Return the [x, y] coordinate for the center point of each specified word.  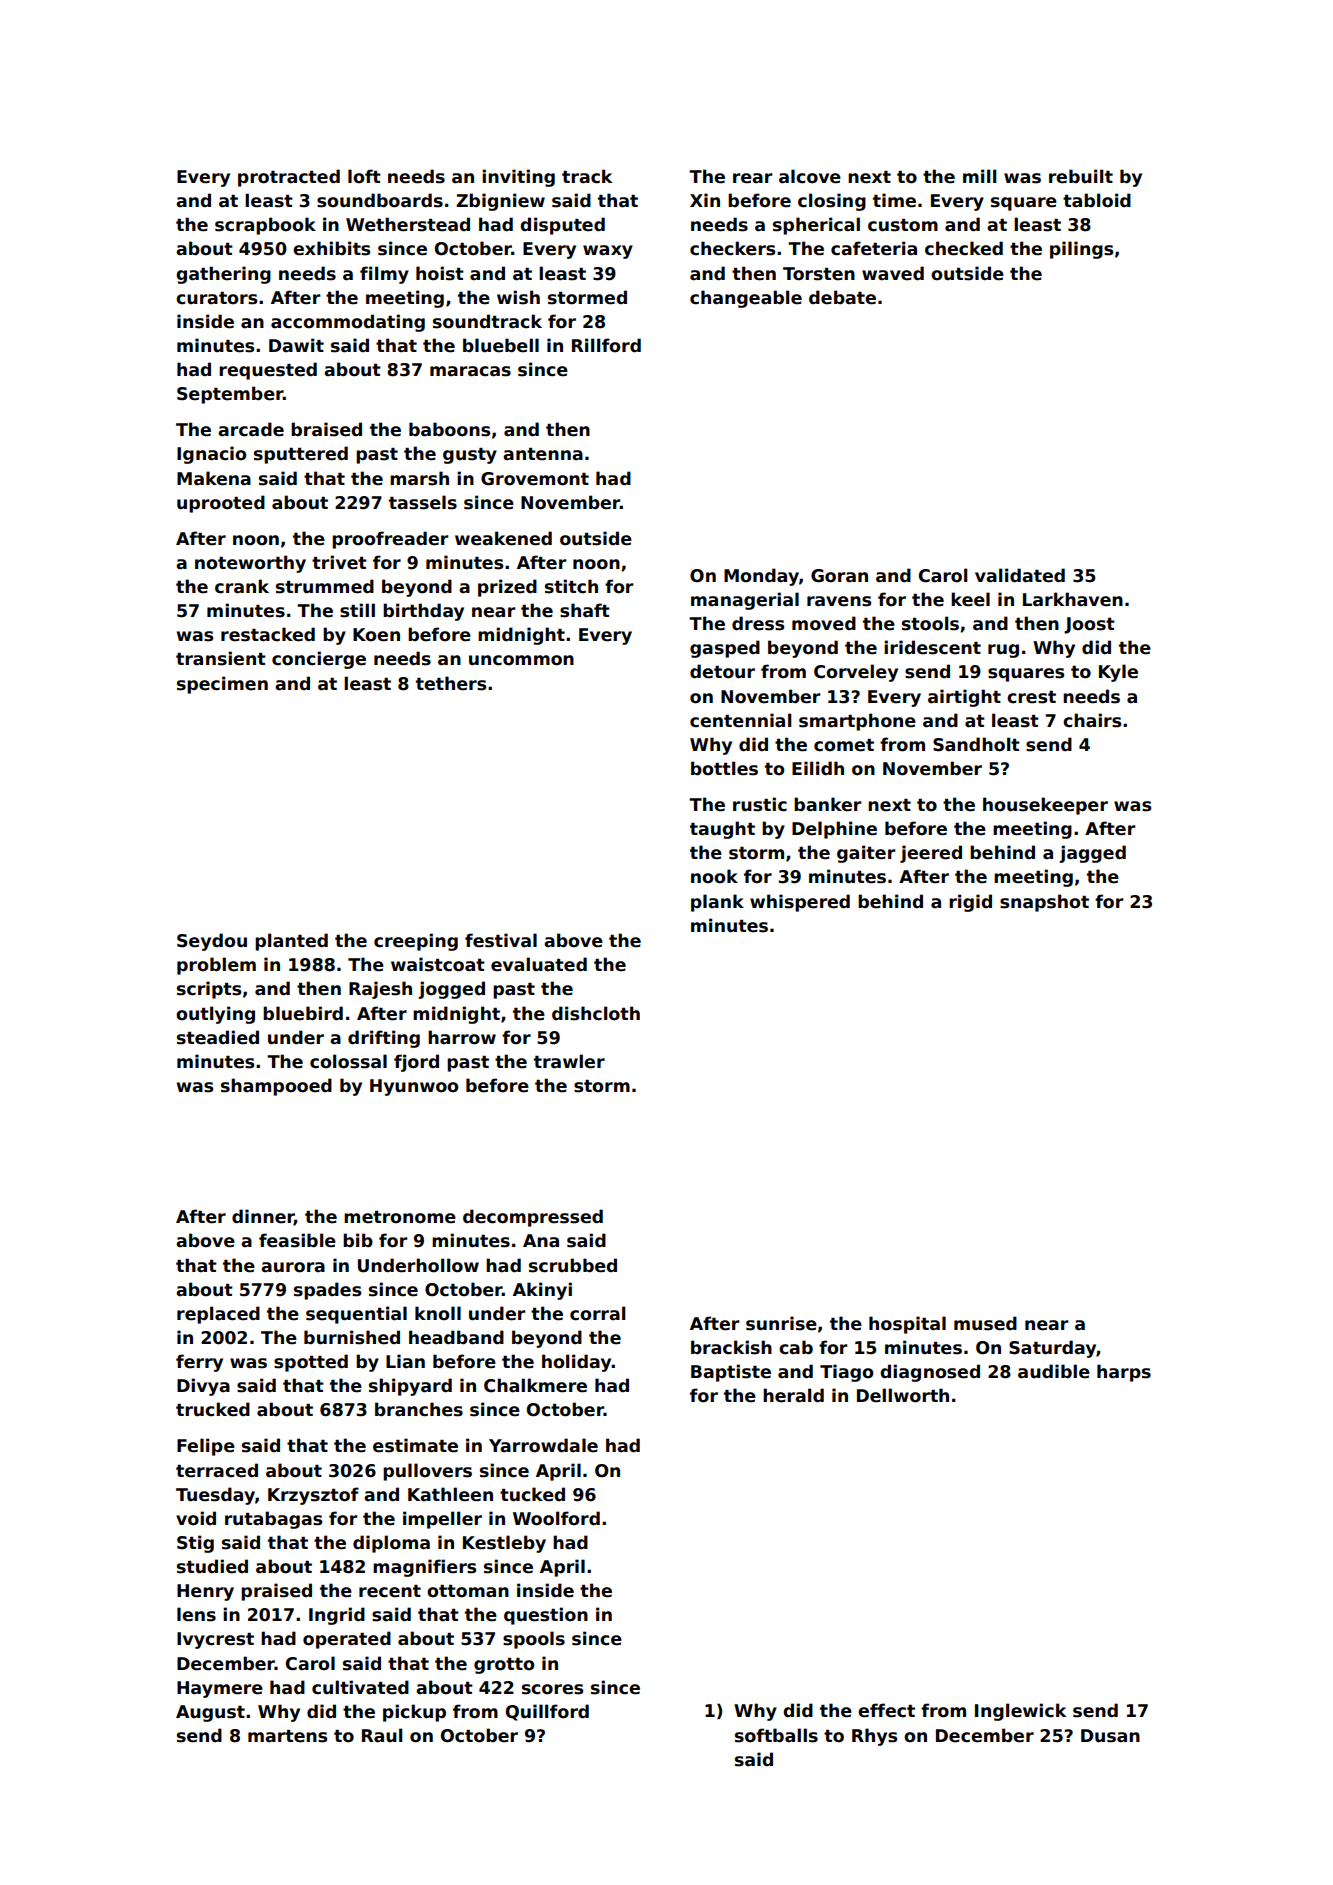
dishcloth [596, 1013]
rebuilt [1081, 176]
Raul [382, 1735]
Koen [376, 635]
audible [1054, 1371]
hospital [907, 1325]
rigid [970, 903]
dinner [263, 1217]
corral [597, 1313]
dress [758, 623]
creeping [416, 942]
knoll [438, 1313]
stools [930, 623]
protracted [289, 178]
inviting [518, 178]
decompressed [533, 1218]
